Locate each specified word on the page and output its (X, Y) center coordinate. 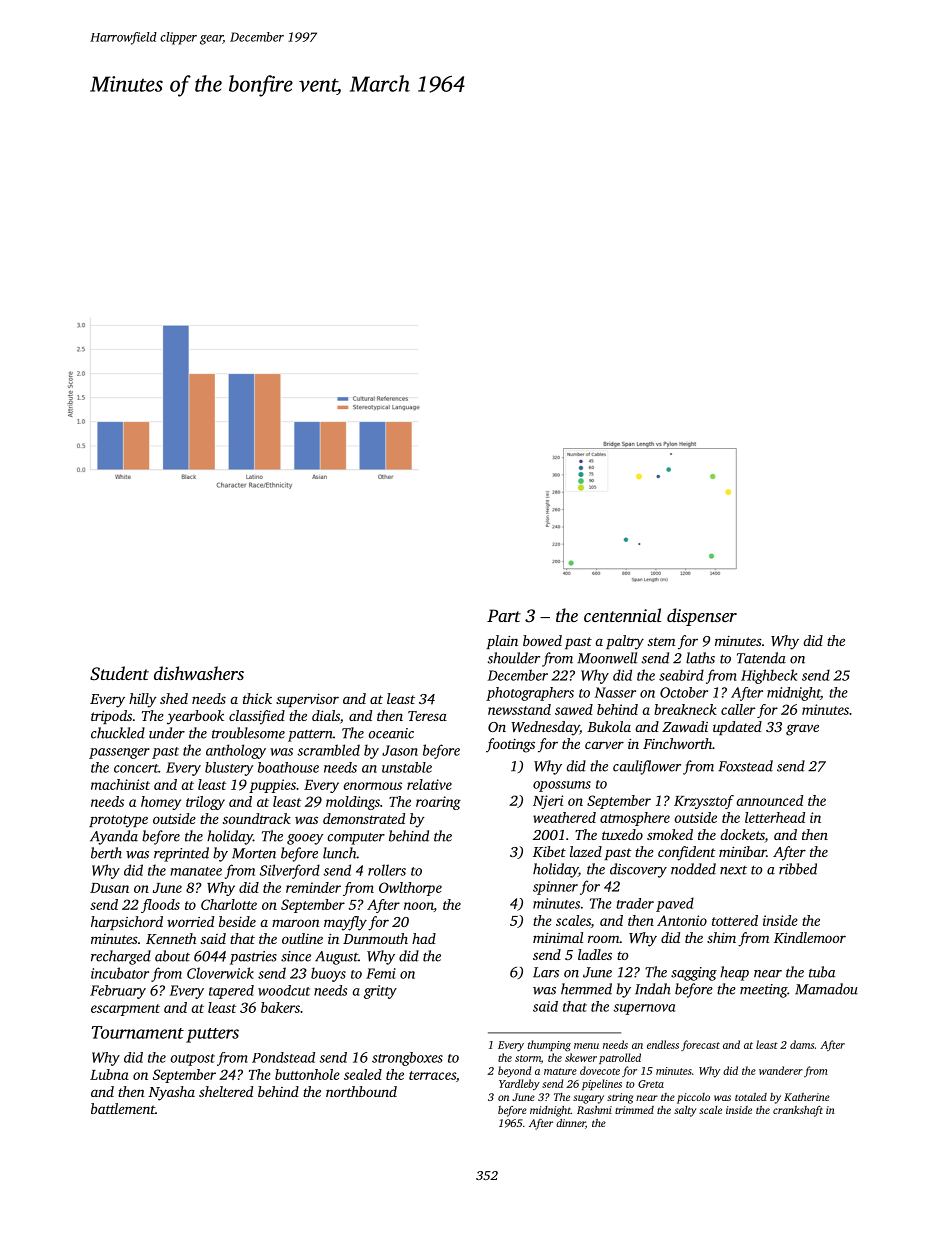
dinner (570, 1123)
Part (504, 615)
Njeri (548, 802)
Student (119, 673)
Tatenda (761, 658)
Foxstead (745, 766)
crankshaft (798, 1111)
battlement (123, 1108)
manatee (196, 871)
